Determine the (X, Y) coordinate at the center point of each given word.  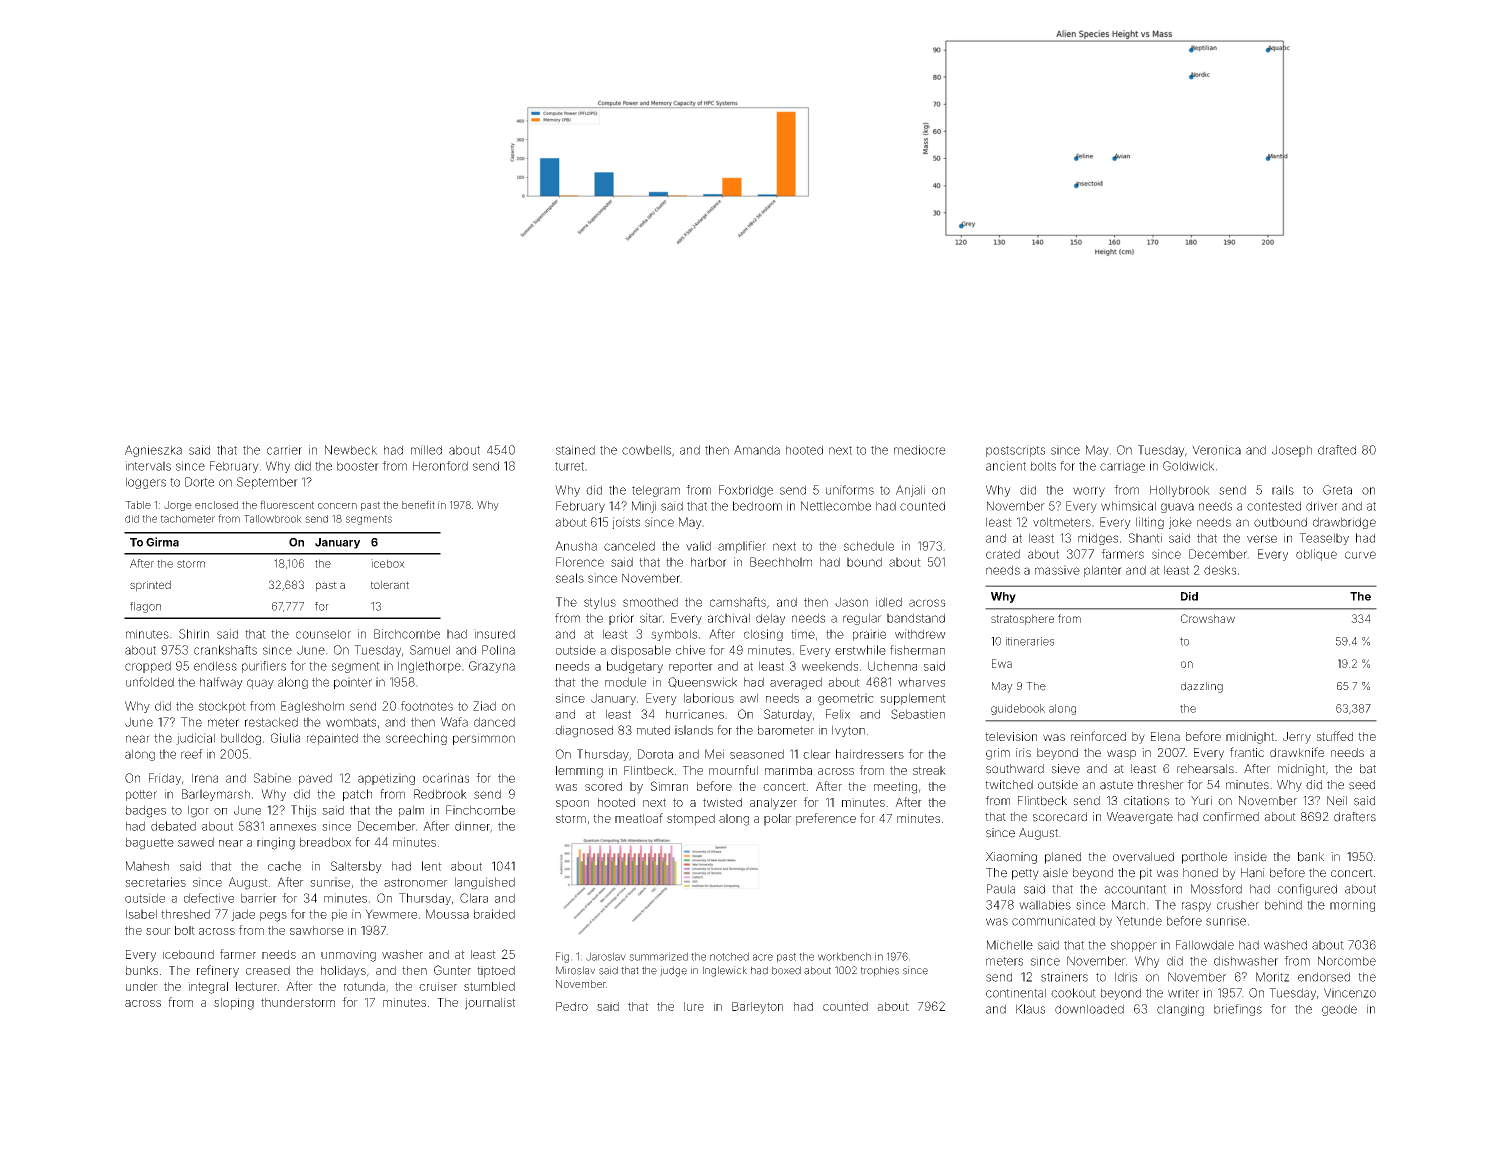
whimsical (1128, 506)
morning (1352, 906)
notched (729, 956)
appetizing (386, 779)
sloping (234, 1004)
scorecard (1060, 817)
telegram (656, 491)
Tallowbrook (273, 519)
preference (826, 819)
